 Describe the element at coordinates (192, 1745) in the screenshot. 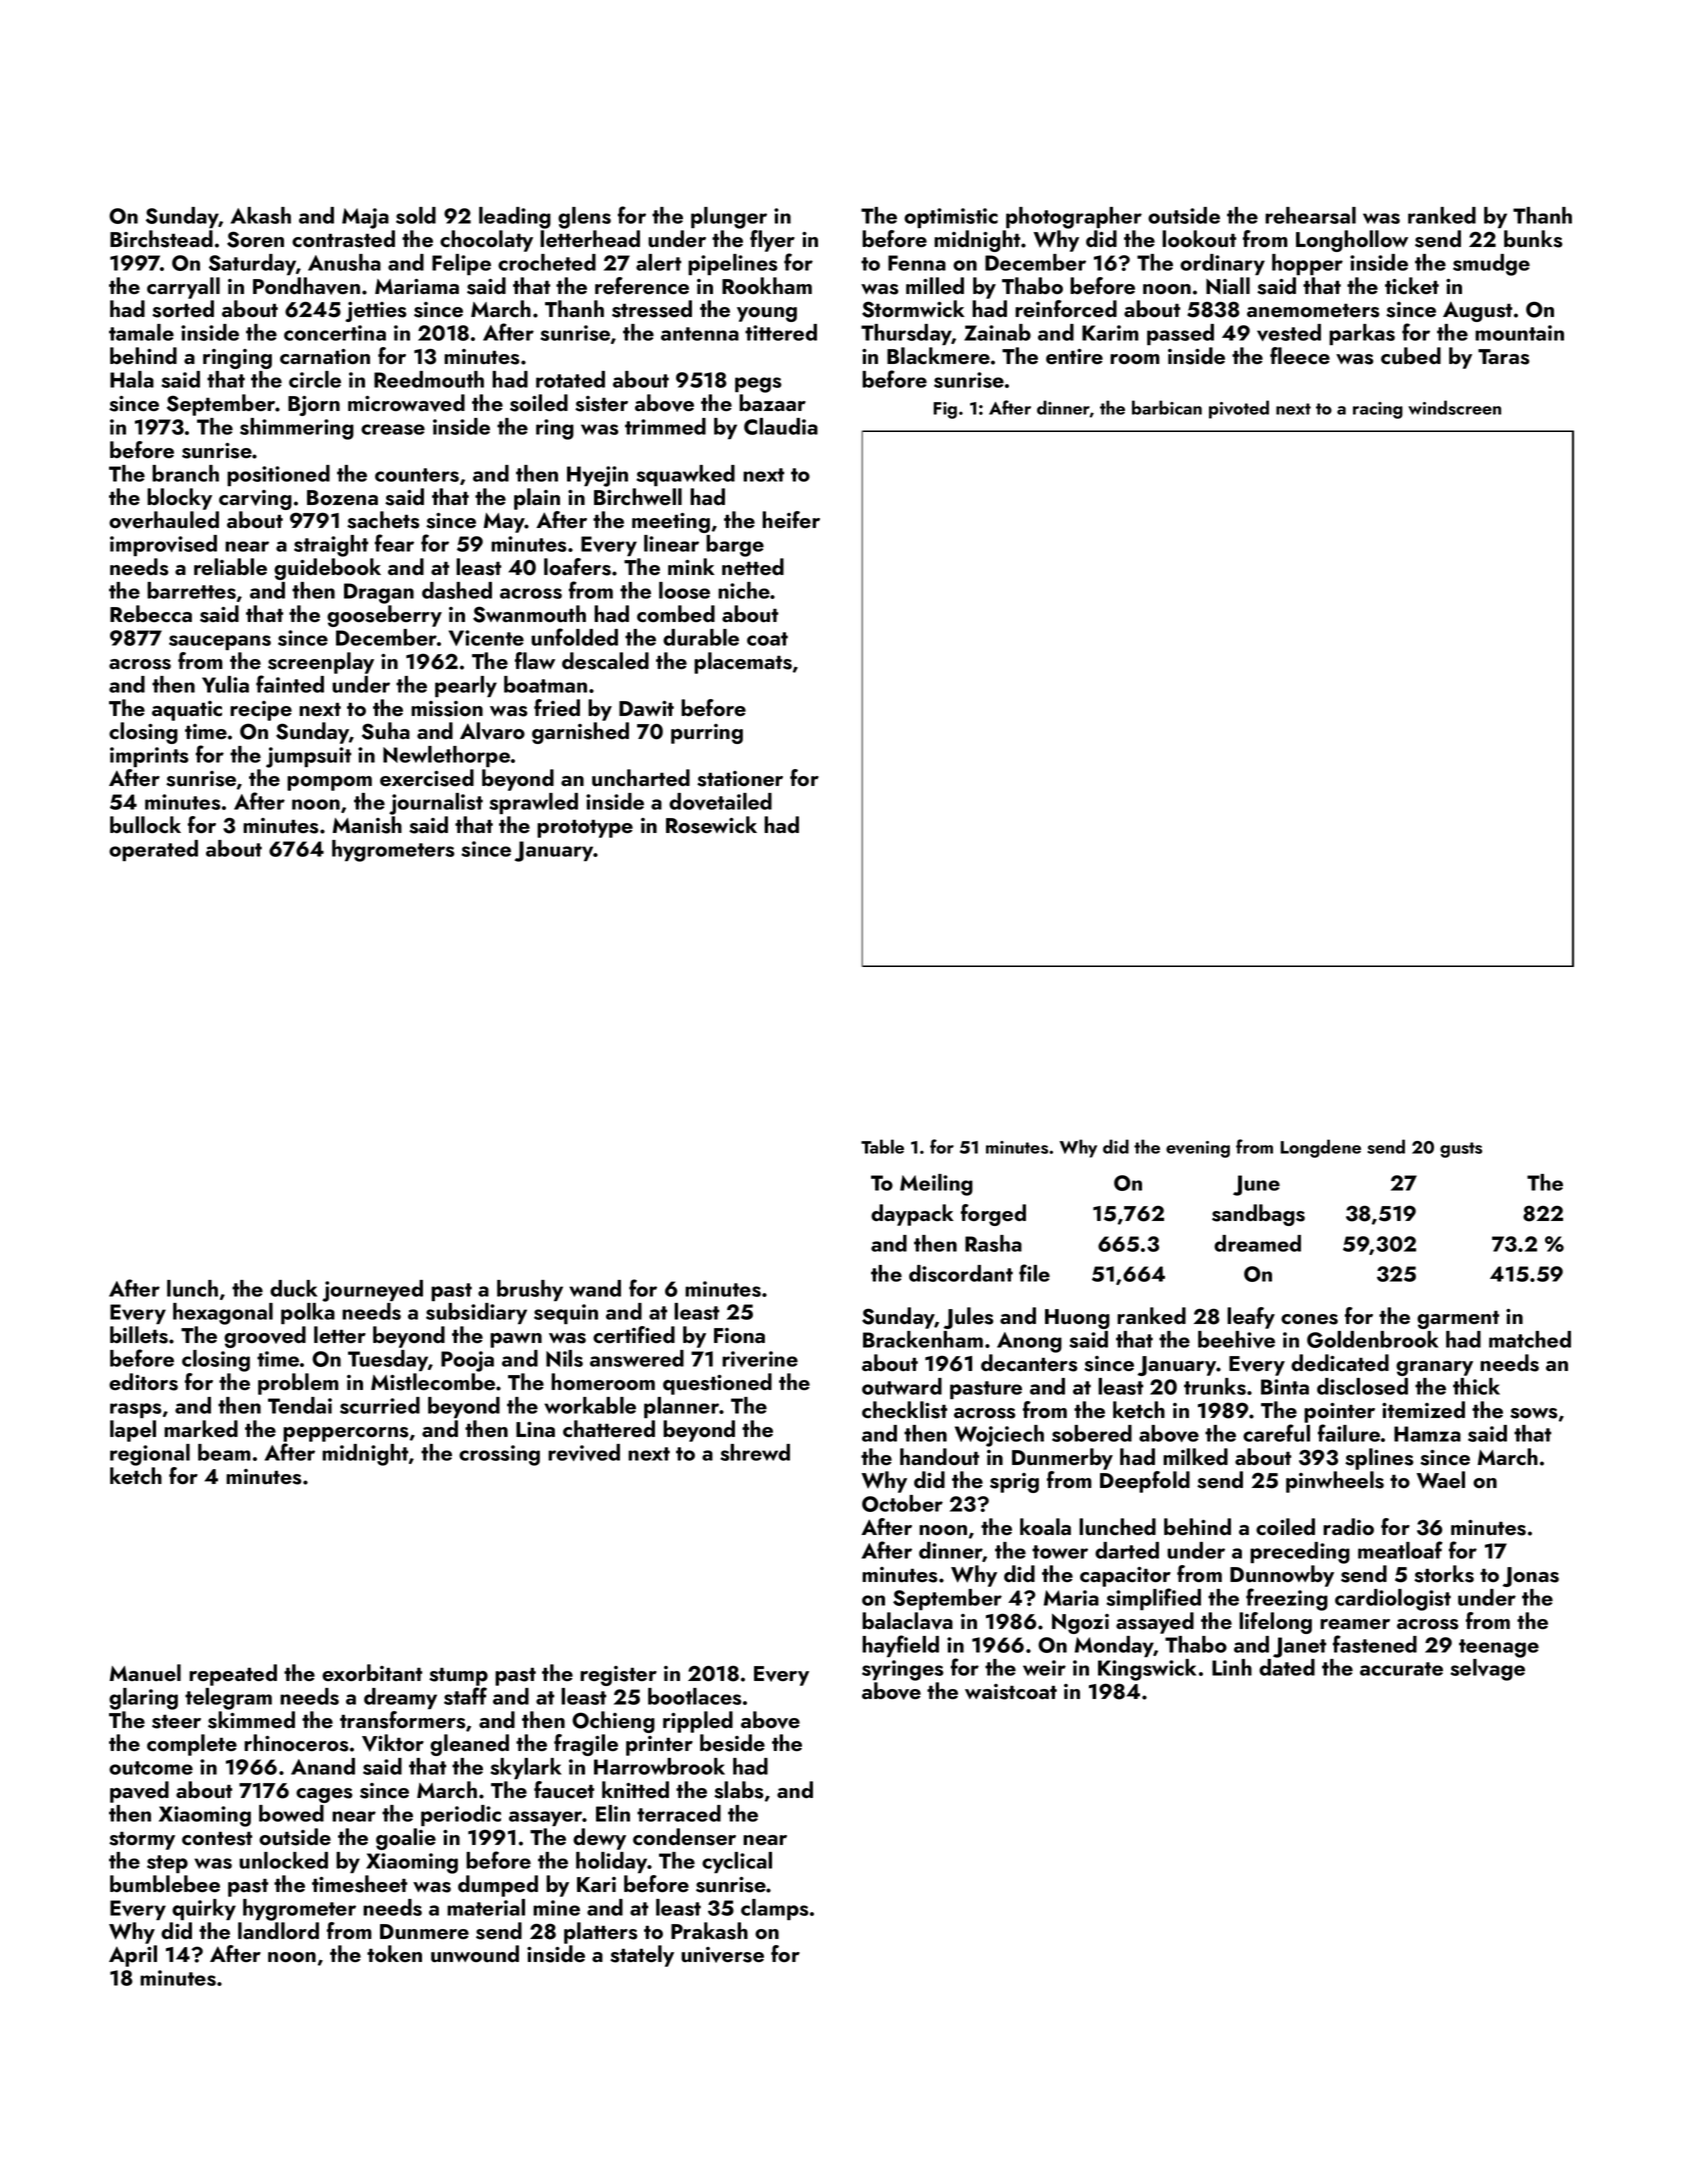

I see `complete` at that location.
